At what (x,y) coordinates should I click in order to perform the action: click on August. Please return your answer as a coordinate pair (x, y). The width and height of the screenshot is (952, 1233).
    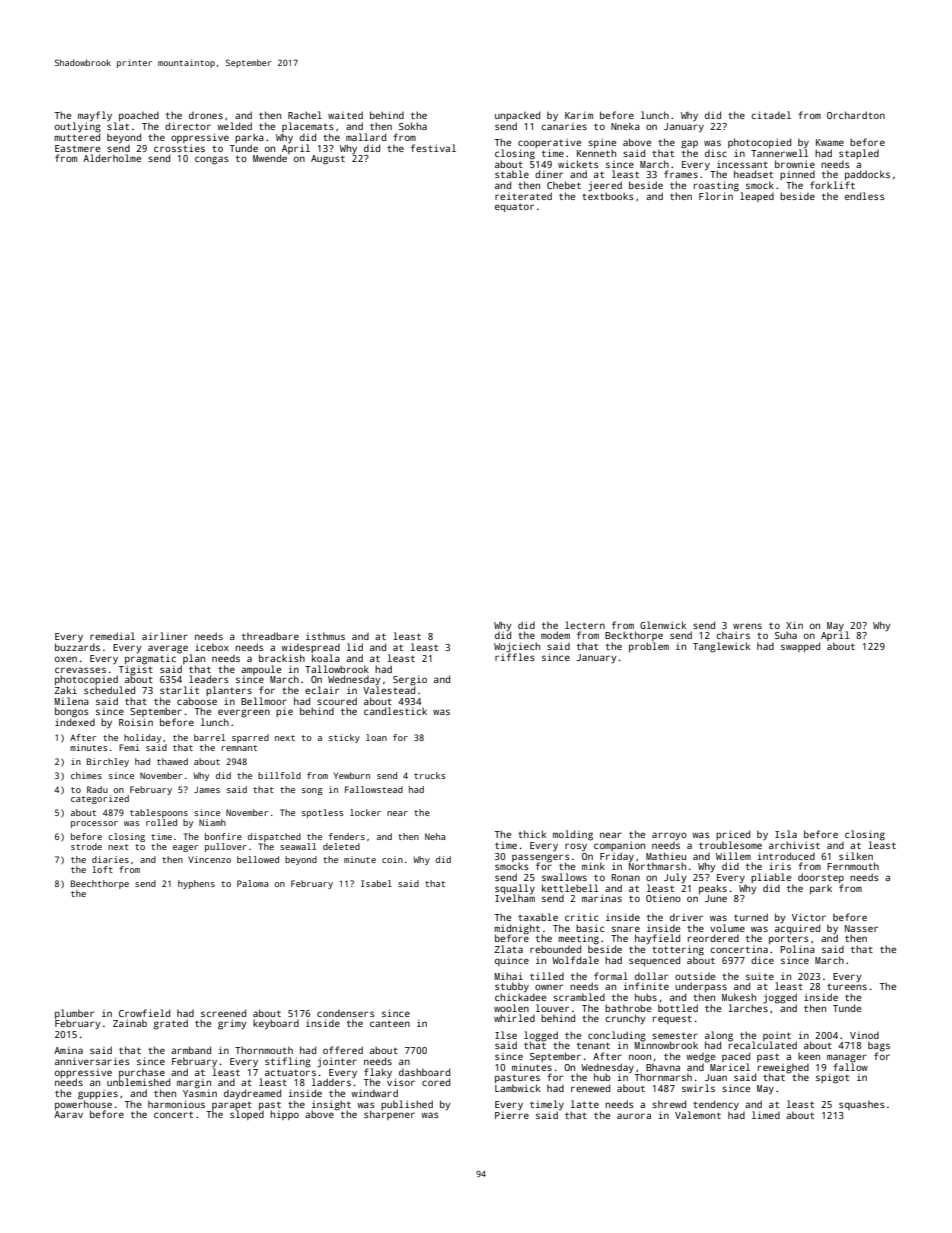
    Looking at the image, I should click on (328, 160).
